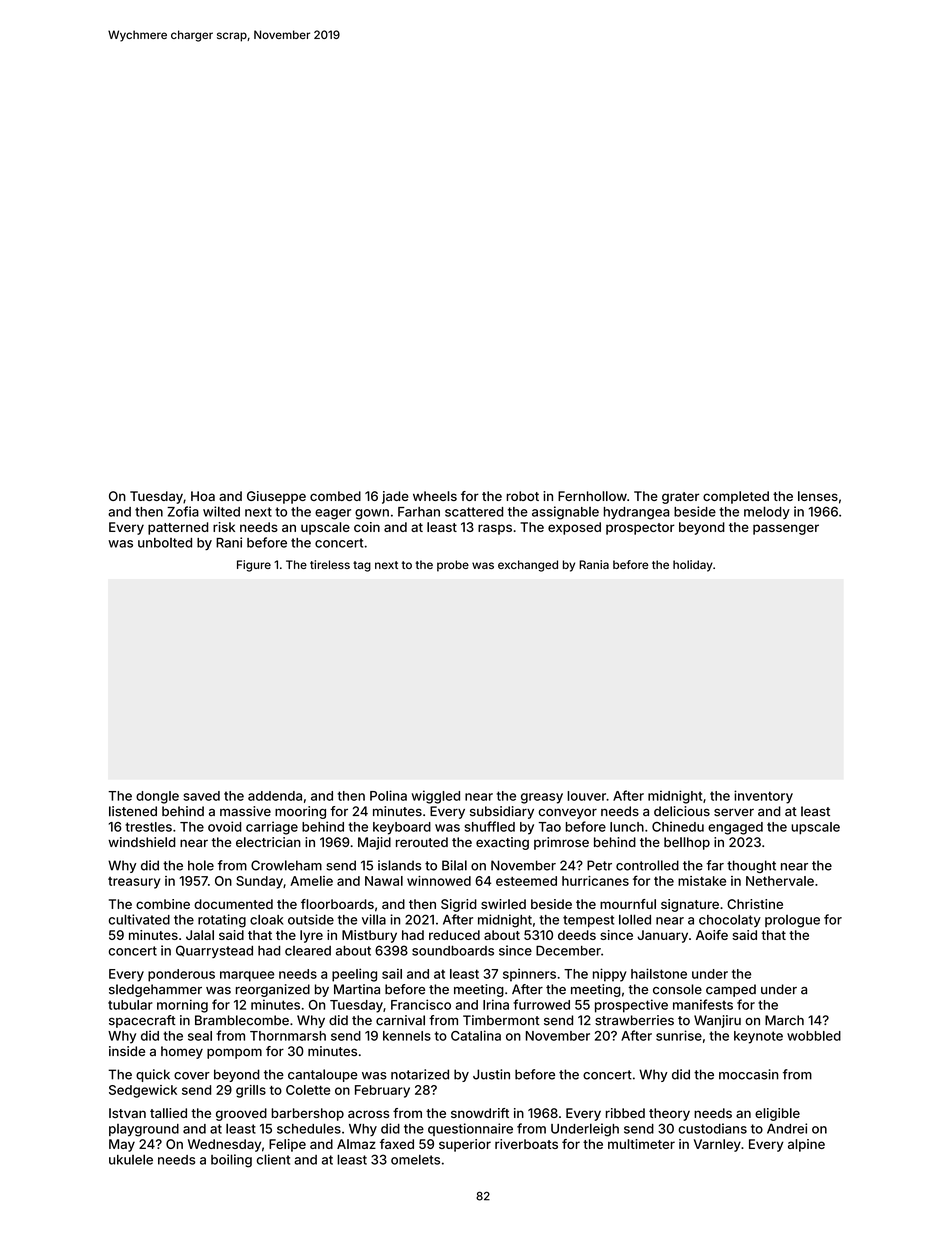  Describe the element at coordinates (131, 1159) in the document. I see `ukulele` at that location.
